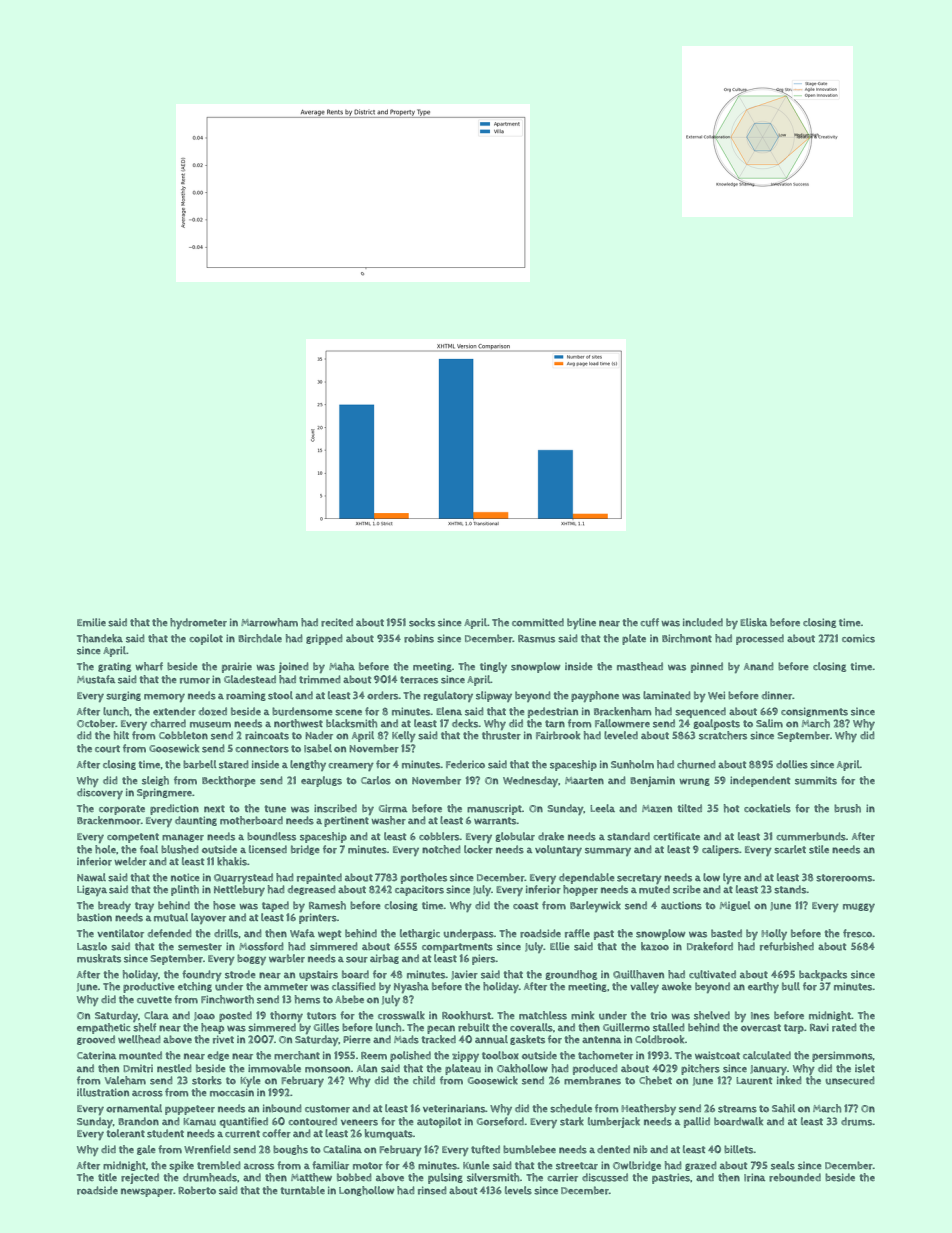 The height and width of the page is (1233, 952). What do you see at coordinates (267, 735) in the page?
I see `raincoats` at bounding box center [267, 735].
